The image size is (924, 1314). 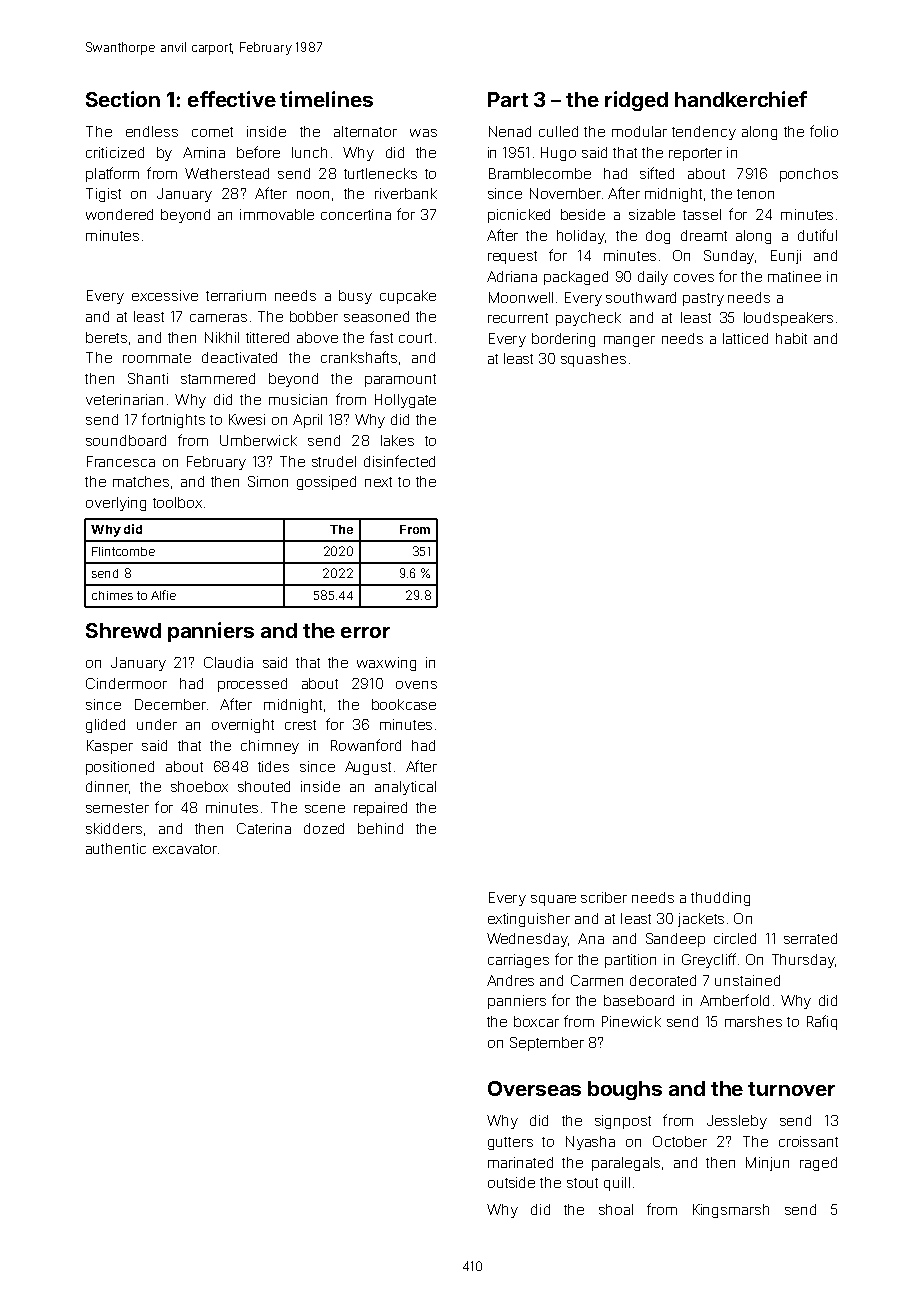 I want to click on Kingsmarsh, so click(x=731, y=1211).
